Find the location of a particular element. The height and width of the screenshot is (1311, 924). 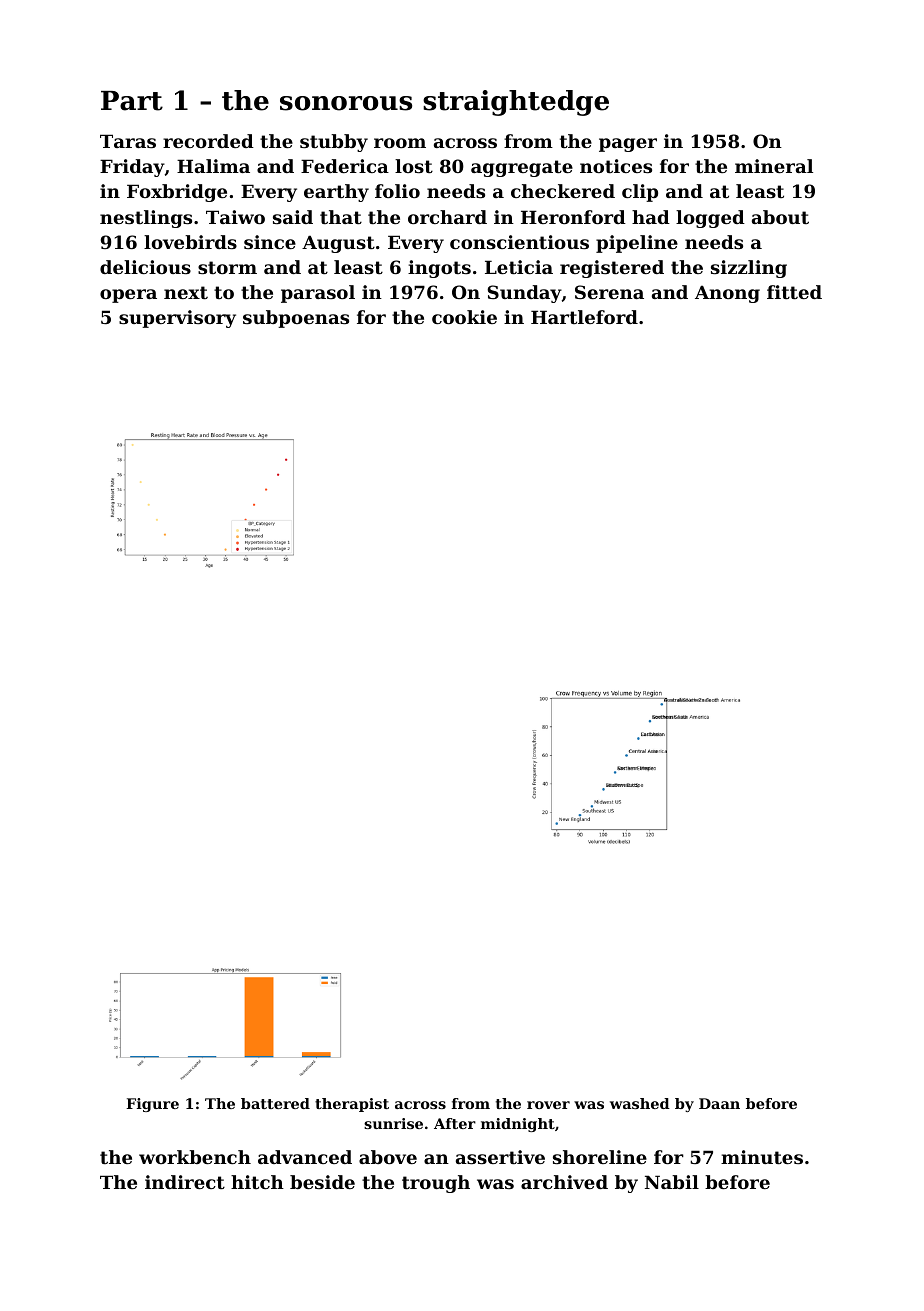

cookie is located at coordinates (464, 317).
